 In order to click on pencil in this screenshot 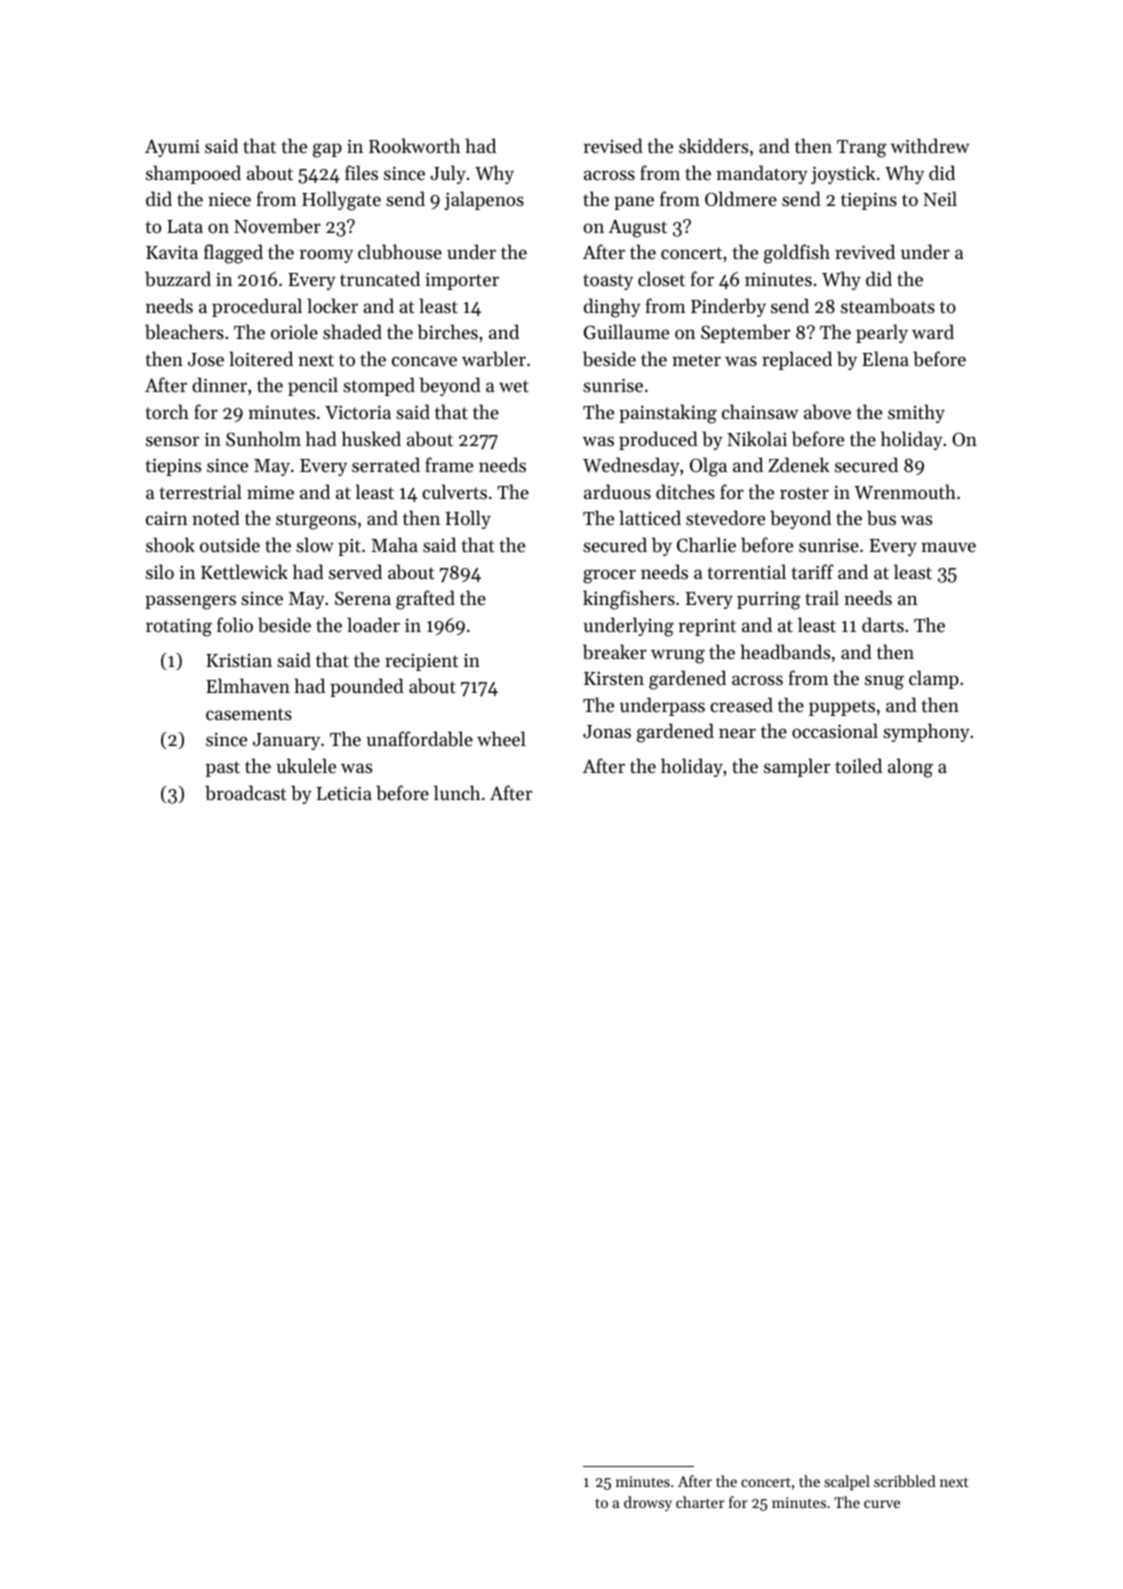, I will do `click(313, 386)`.
